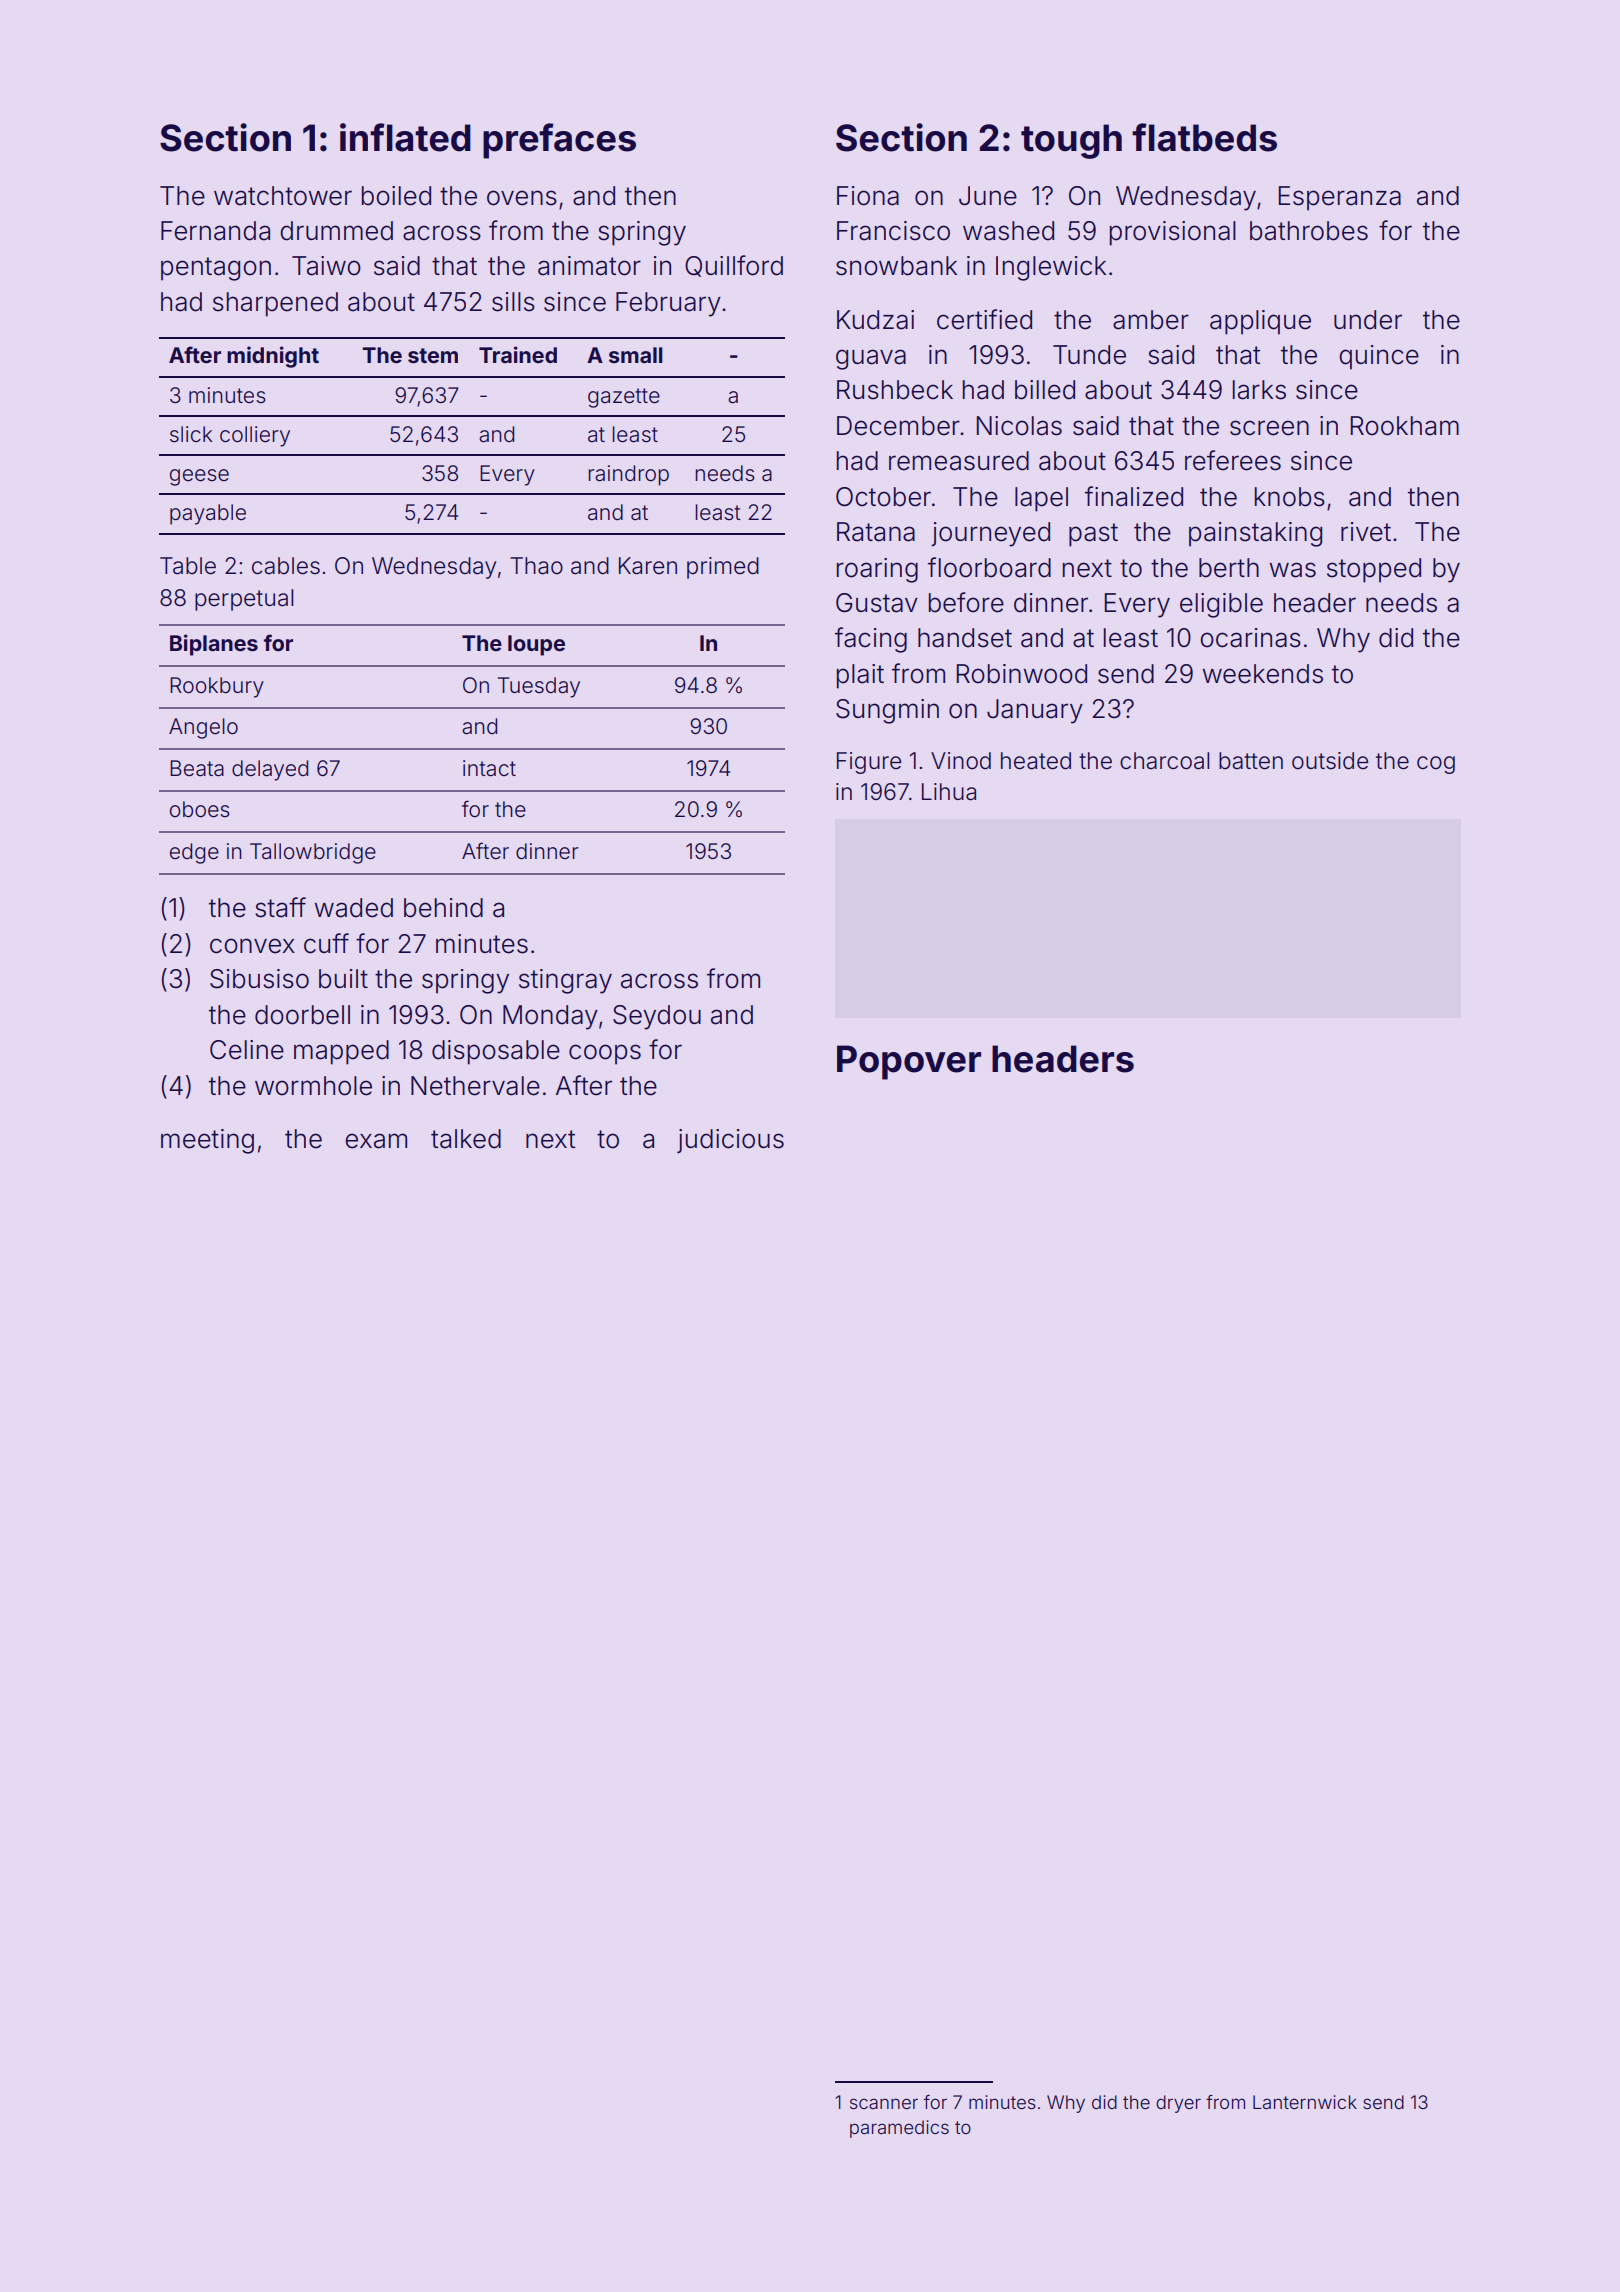 This screenshot has width=1620, height=2292. What do you see at coordinates (871, 640) in the screenshot?
I see `facing` at bounding box center [871, 640].
